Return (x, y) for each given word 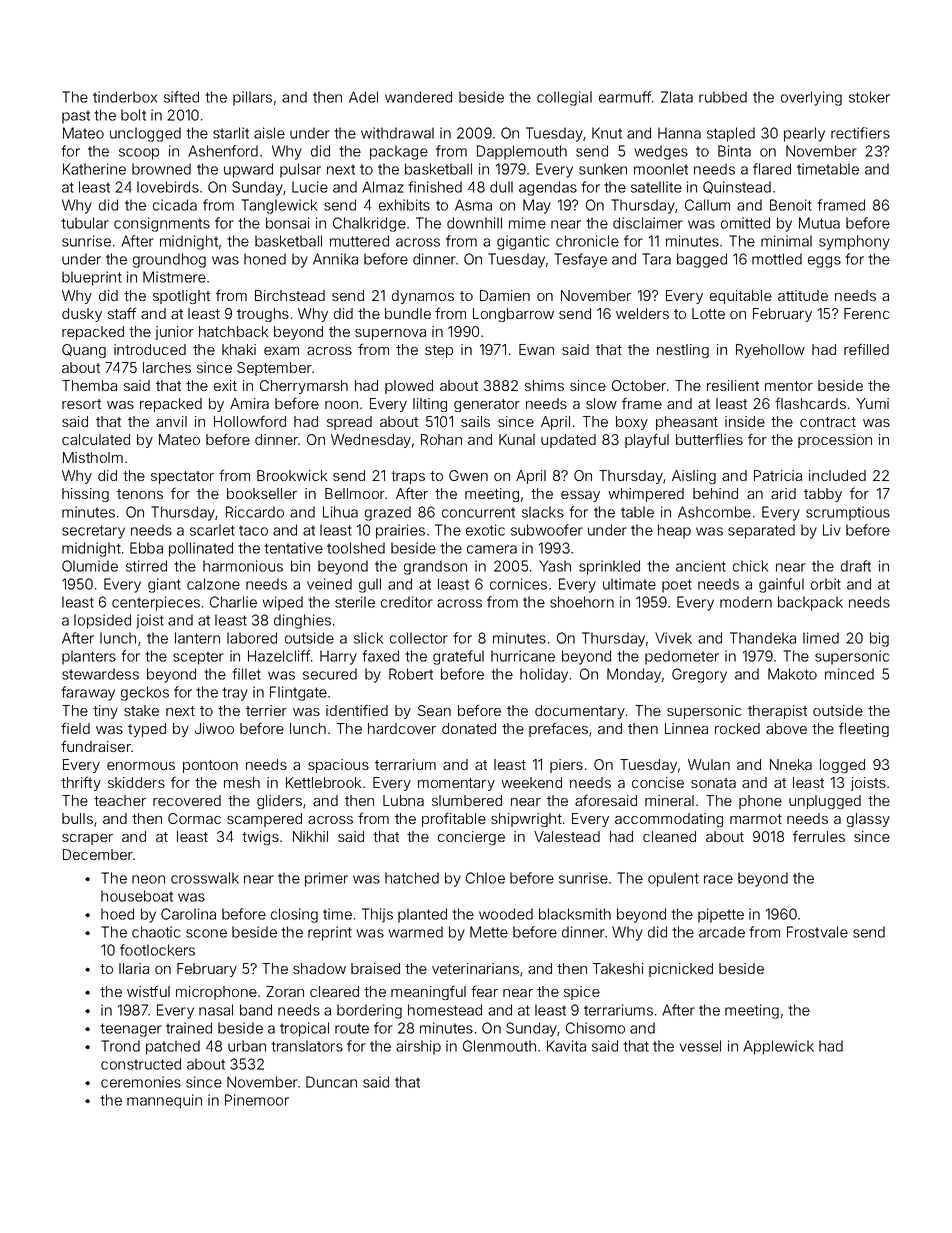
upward (248, 170)
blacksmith (575, 914)
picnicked (681, 970)
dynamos (423, 297)
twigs (260, 838)
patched (173, 1047)
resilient (733, 385)
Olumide (90, 566)
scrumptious (848, 513)
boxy (632, 423)
